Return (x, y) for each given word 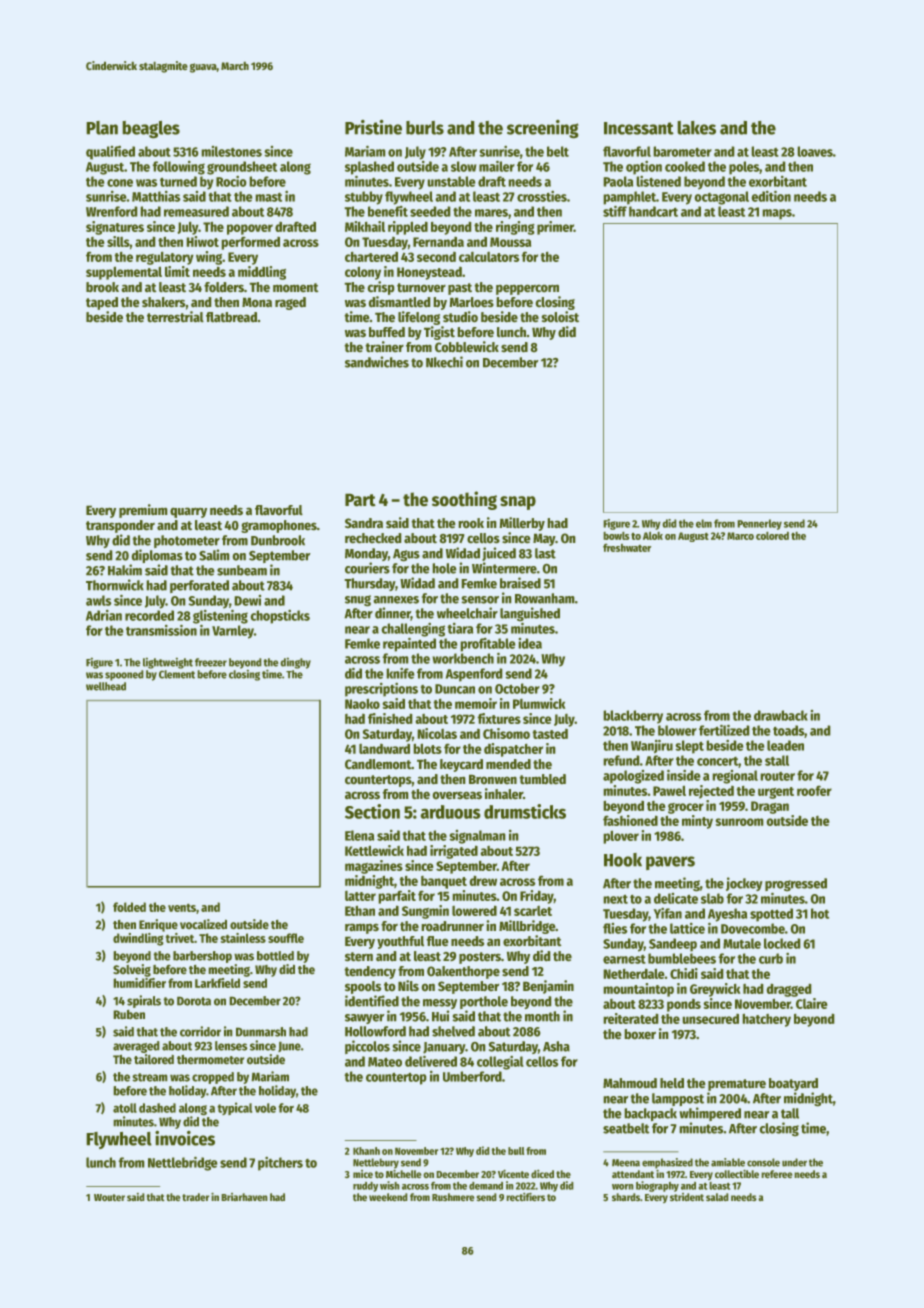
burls (425, 128)
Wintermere (504, 568)
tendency (370, 972)
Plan (102, 128)
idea (530, 643)
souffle (286, 938)
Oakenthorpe (463, 972)
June (289, 1046)
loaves (815, 151)
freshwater (627, 547)
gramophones (279, 526)
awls (99, 600)
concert (718, 762)
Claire (812, 1003)
